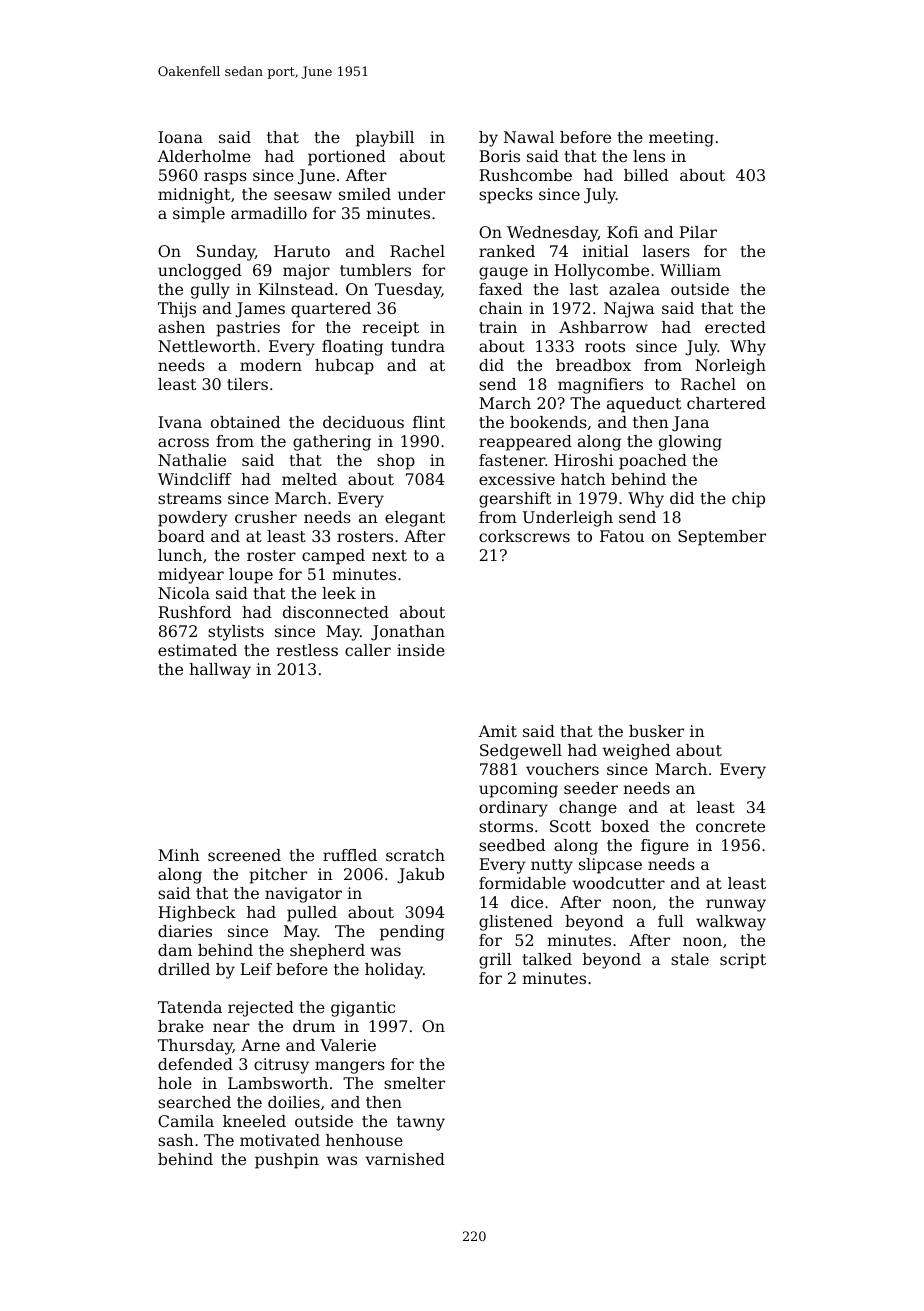  What do you see at coordinates (414, 1083) in the screenshot?
I see `smelter` at bounding box center [414, 1083].
